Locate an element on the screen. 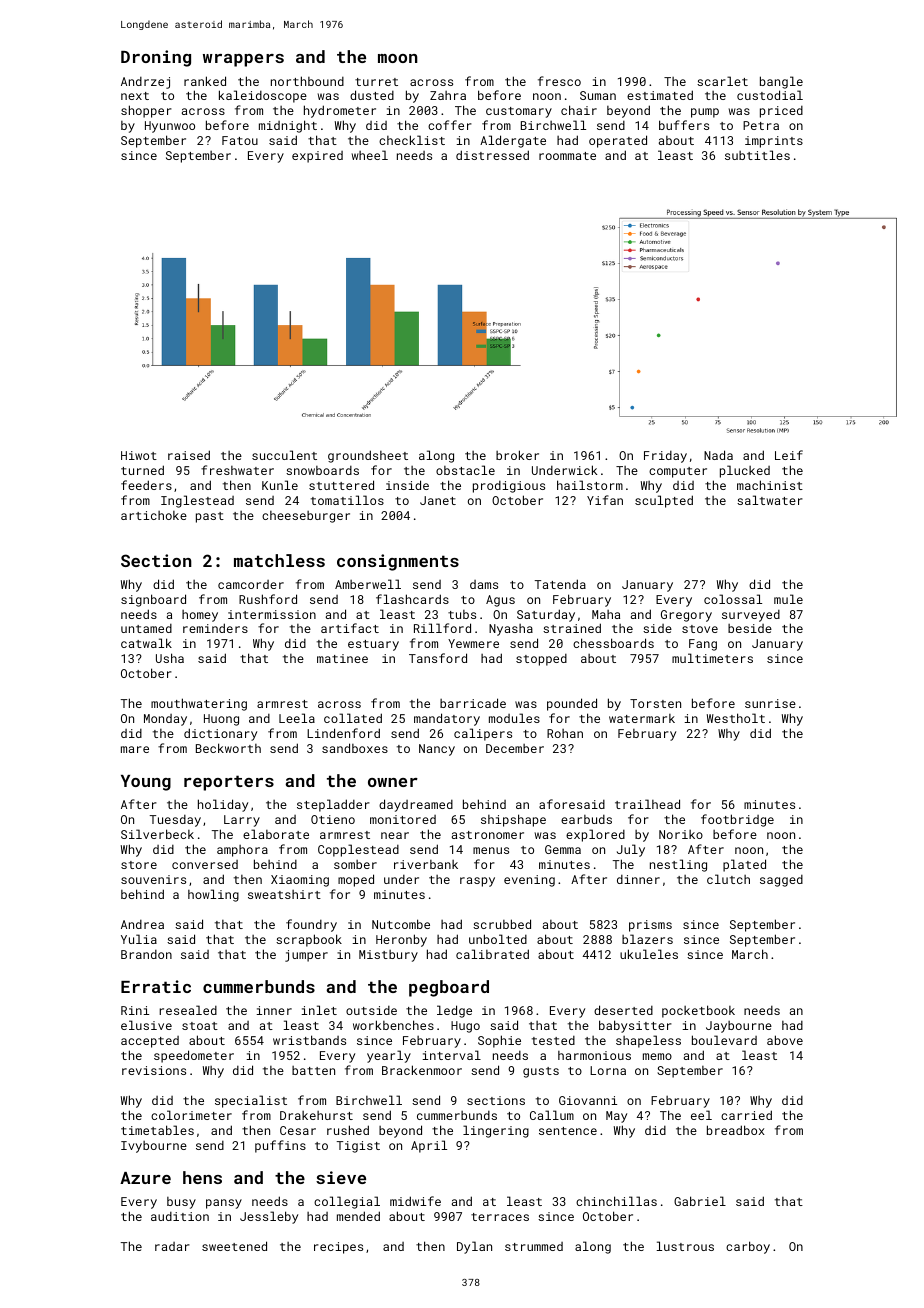  matchless is located at coordinates (279, 560).
